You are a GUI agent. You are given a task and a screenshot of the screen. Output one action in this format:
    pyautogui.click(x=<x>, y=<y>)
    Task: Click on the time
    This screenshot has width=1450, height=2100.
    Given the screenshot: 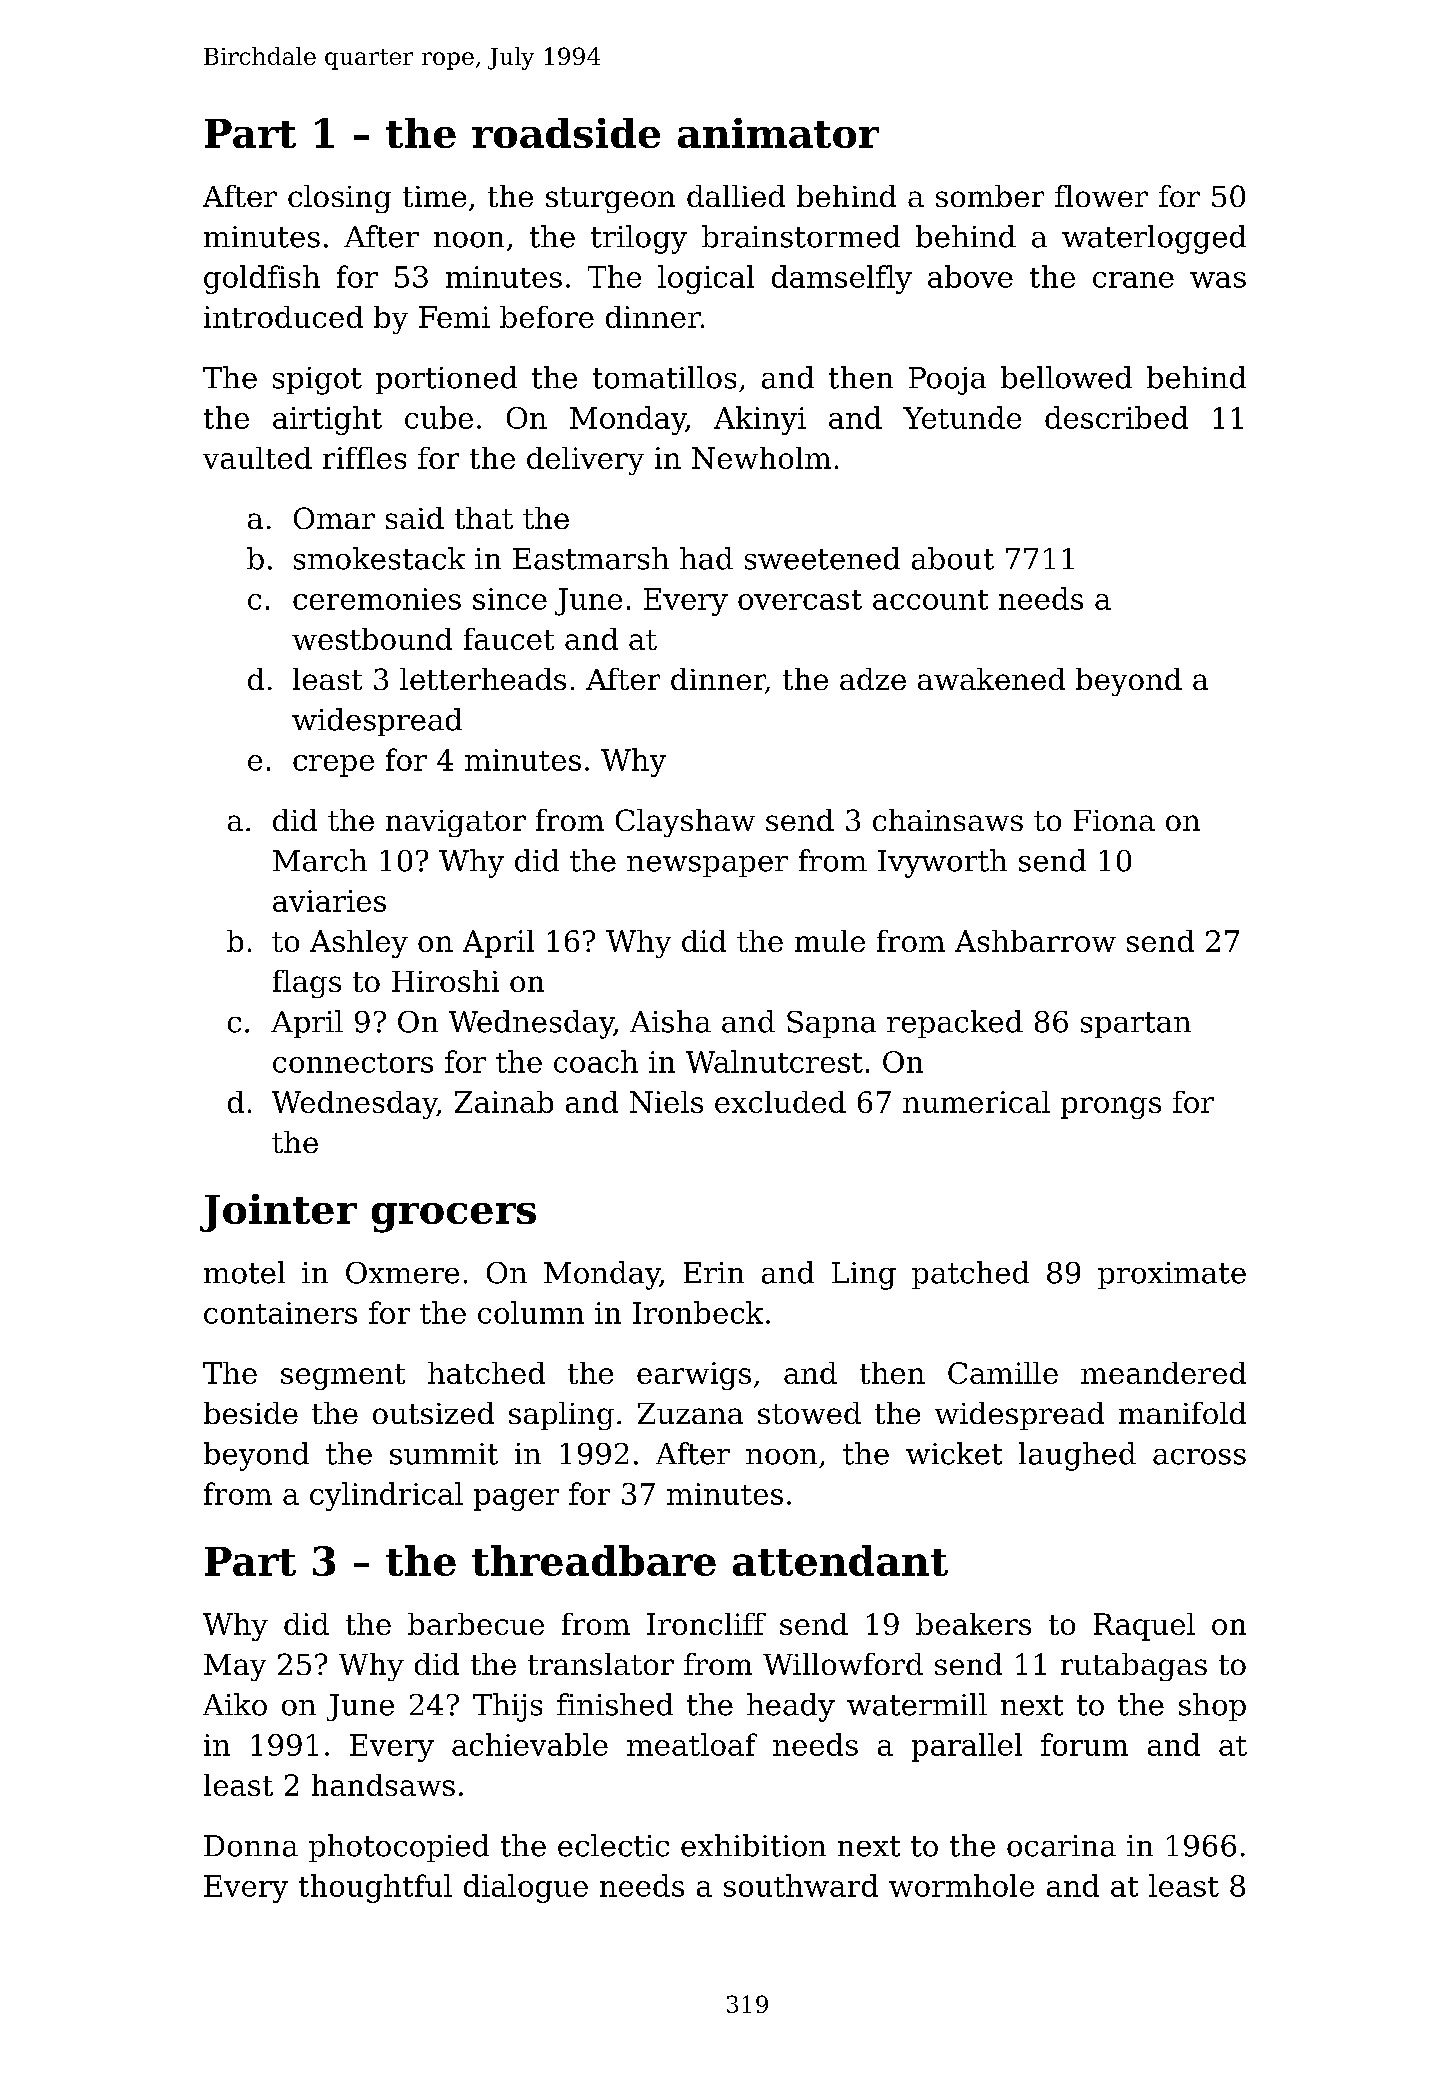 What is the action you would take?
    pyautogui.click(x=434, y=196)
